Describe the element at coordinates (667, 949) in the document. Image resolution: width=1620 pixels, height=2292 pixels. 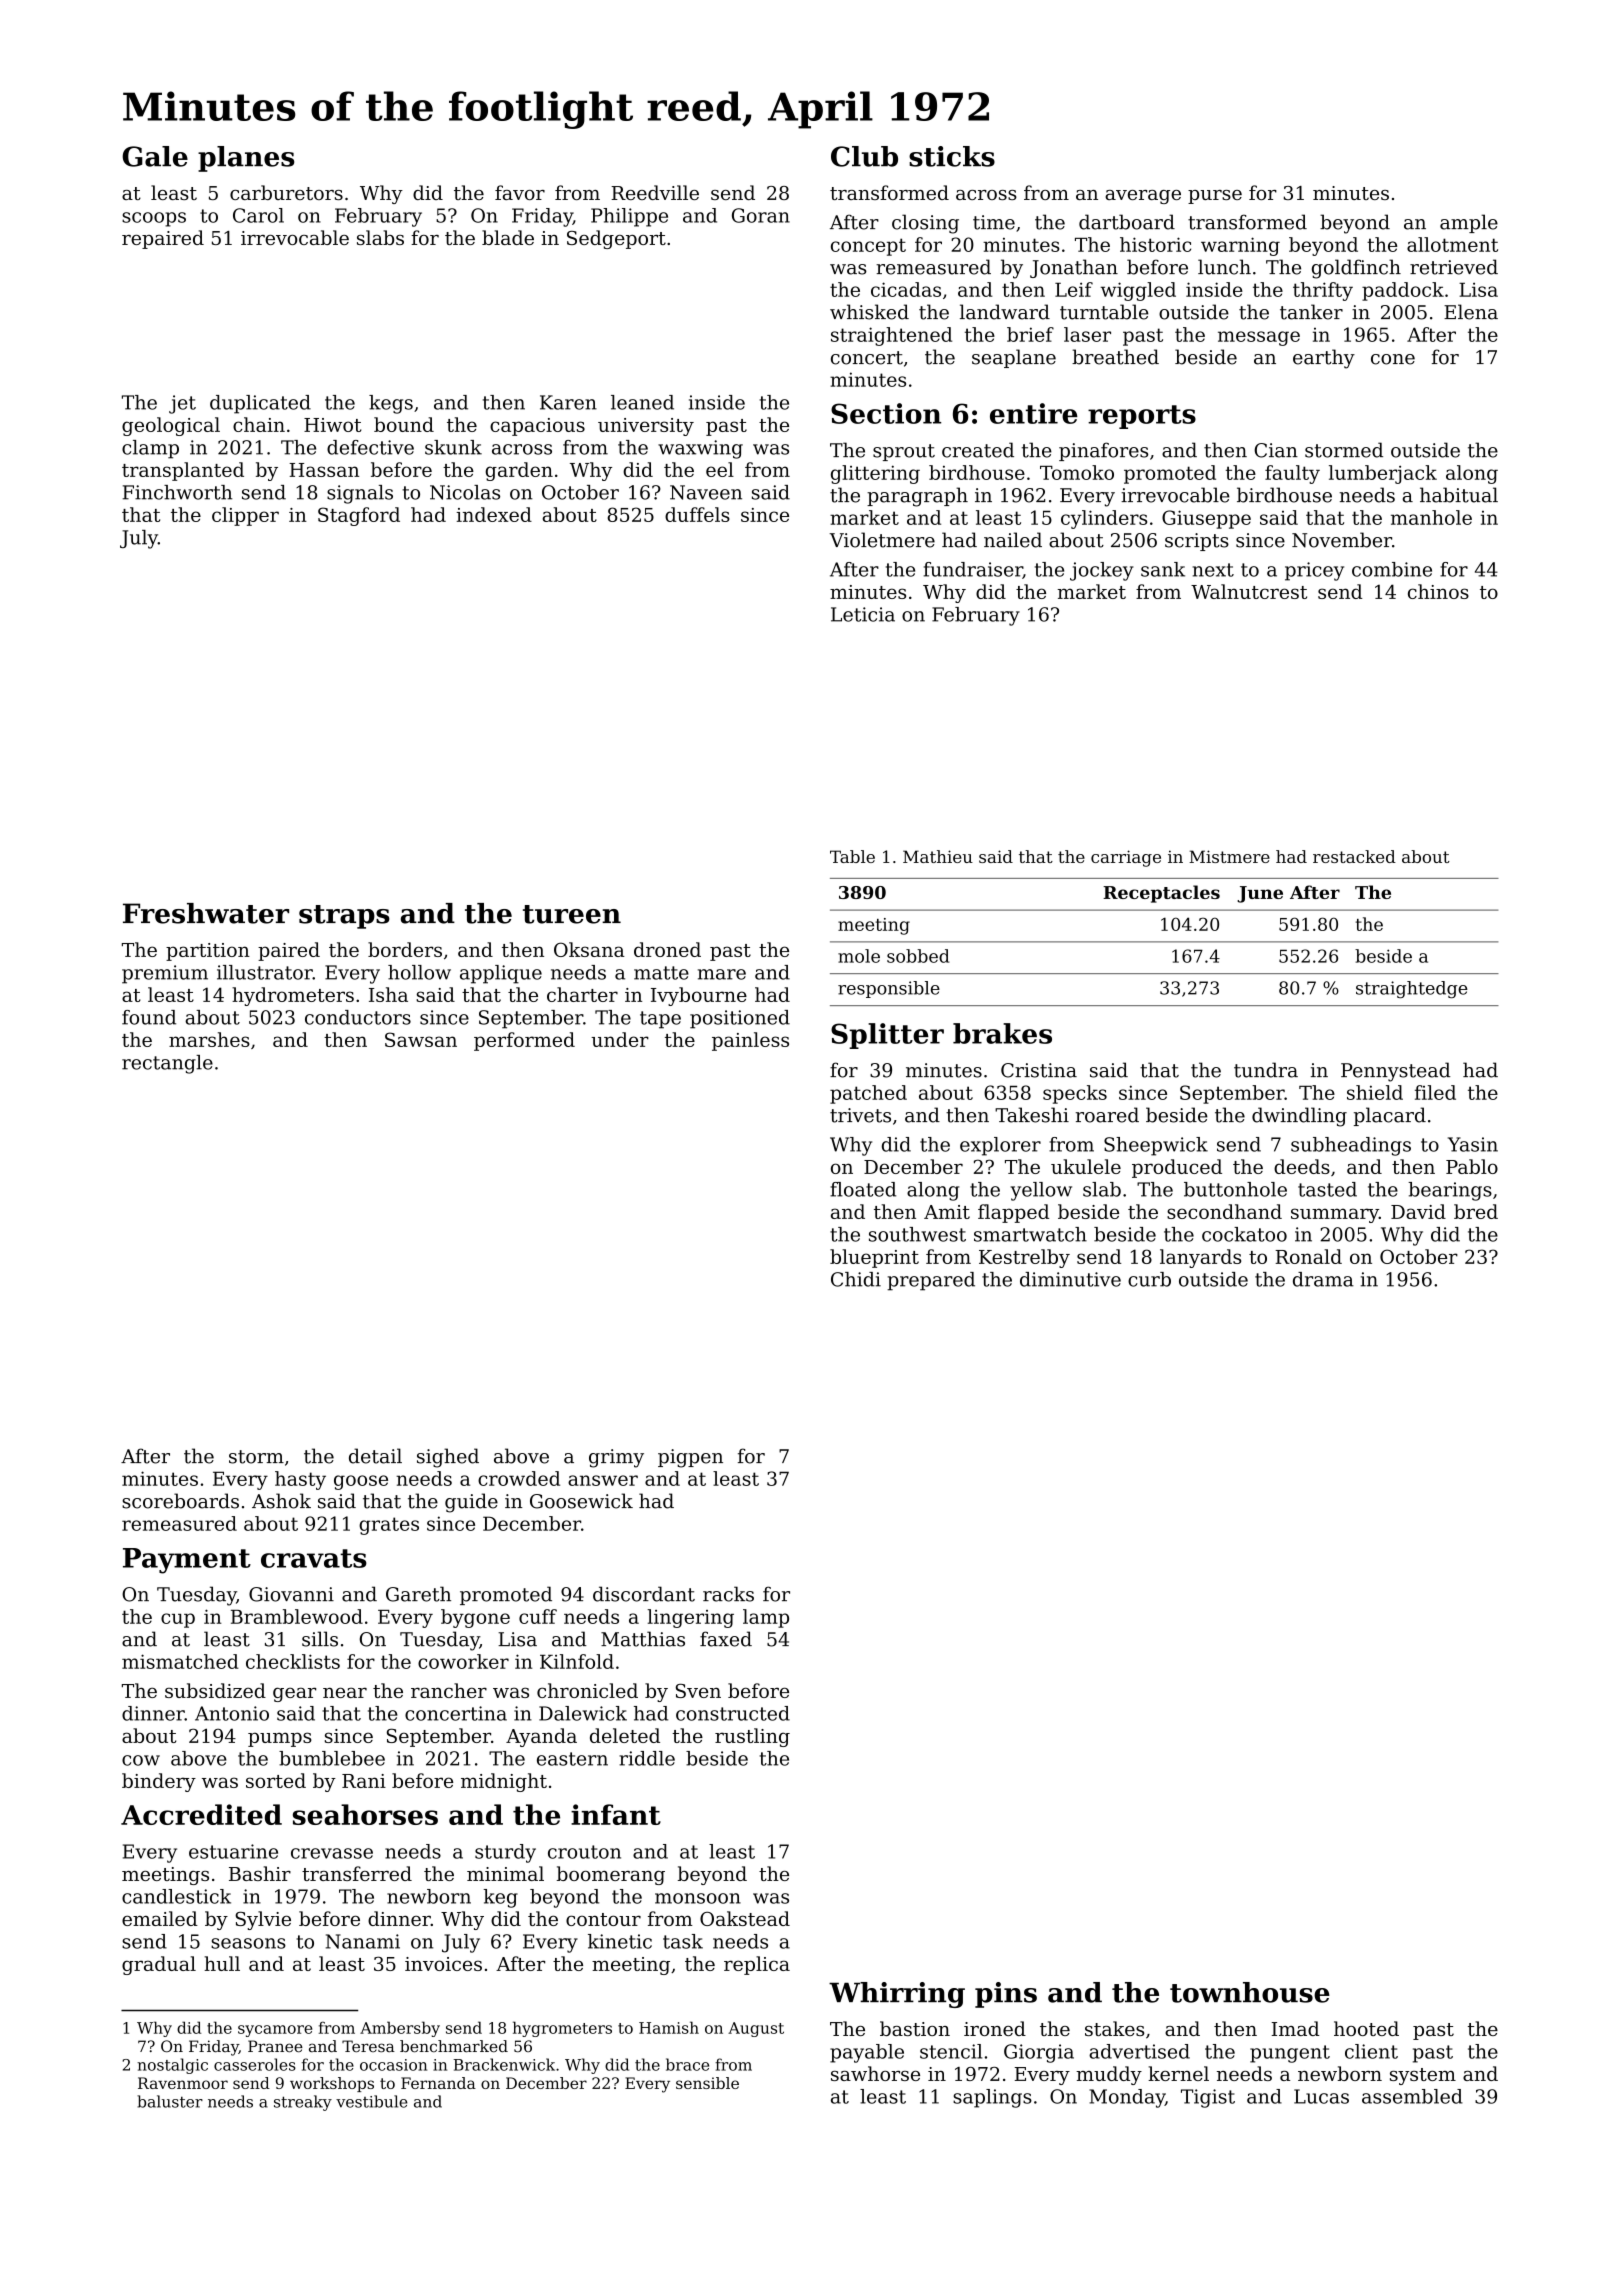
I see `droned` at that location.
